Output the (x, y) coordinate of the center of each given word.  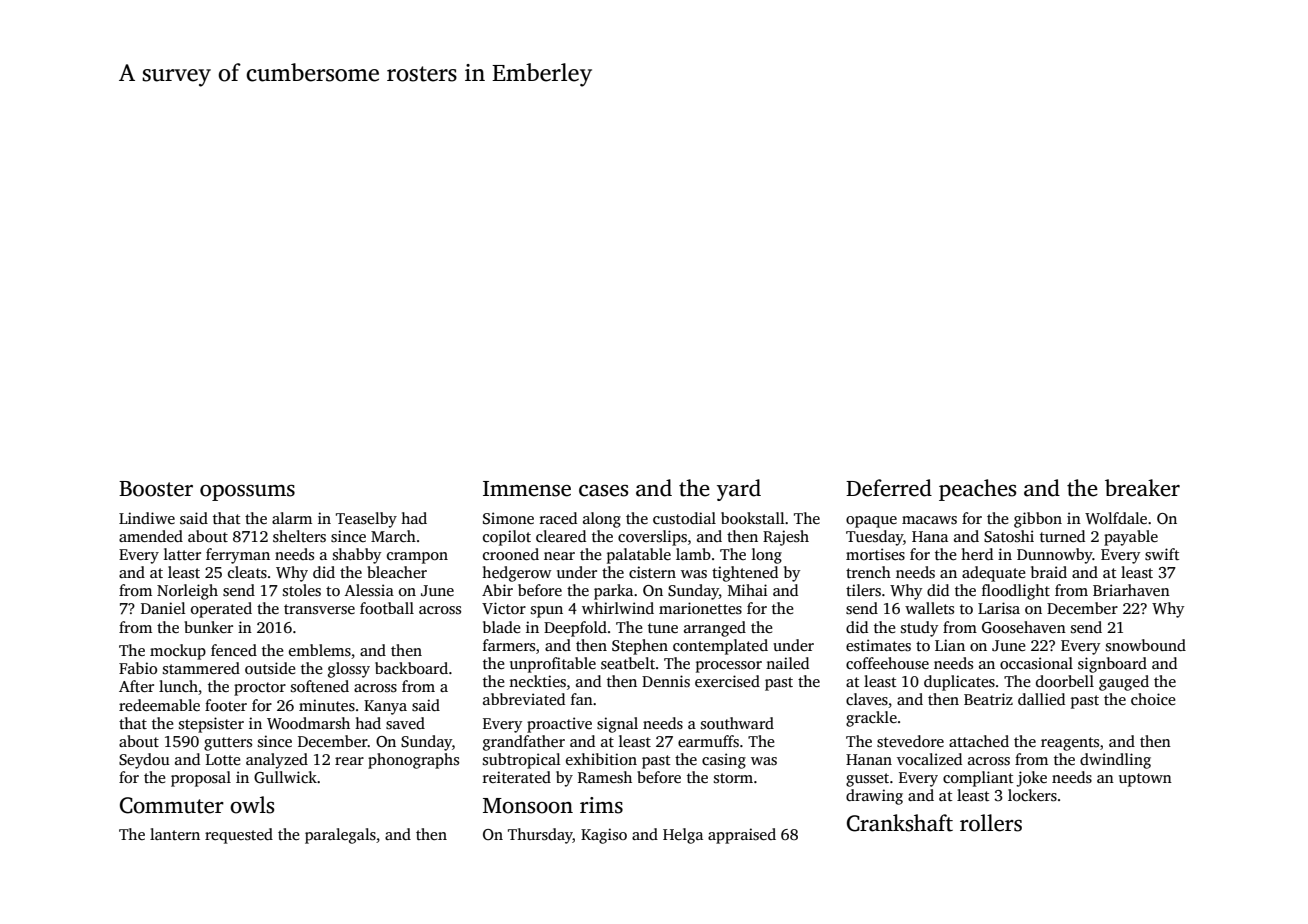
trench (868, 572)
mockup (178, 652)
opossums (247, 493)
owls (252, 805)
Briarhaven (1131, 590)
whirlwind (618, 608)
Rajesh (786, 538)
